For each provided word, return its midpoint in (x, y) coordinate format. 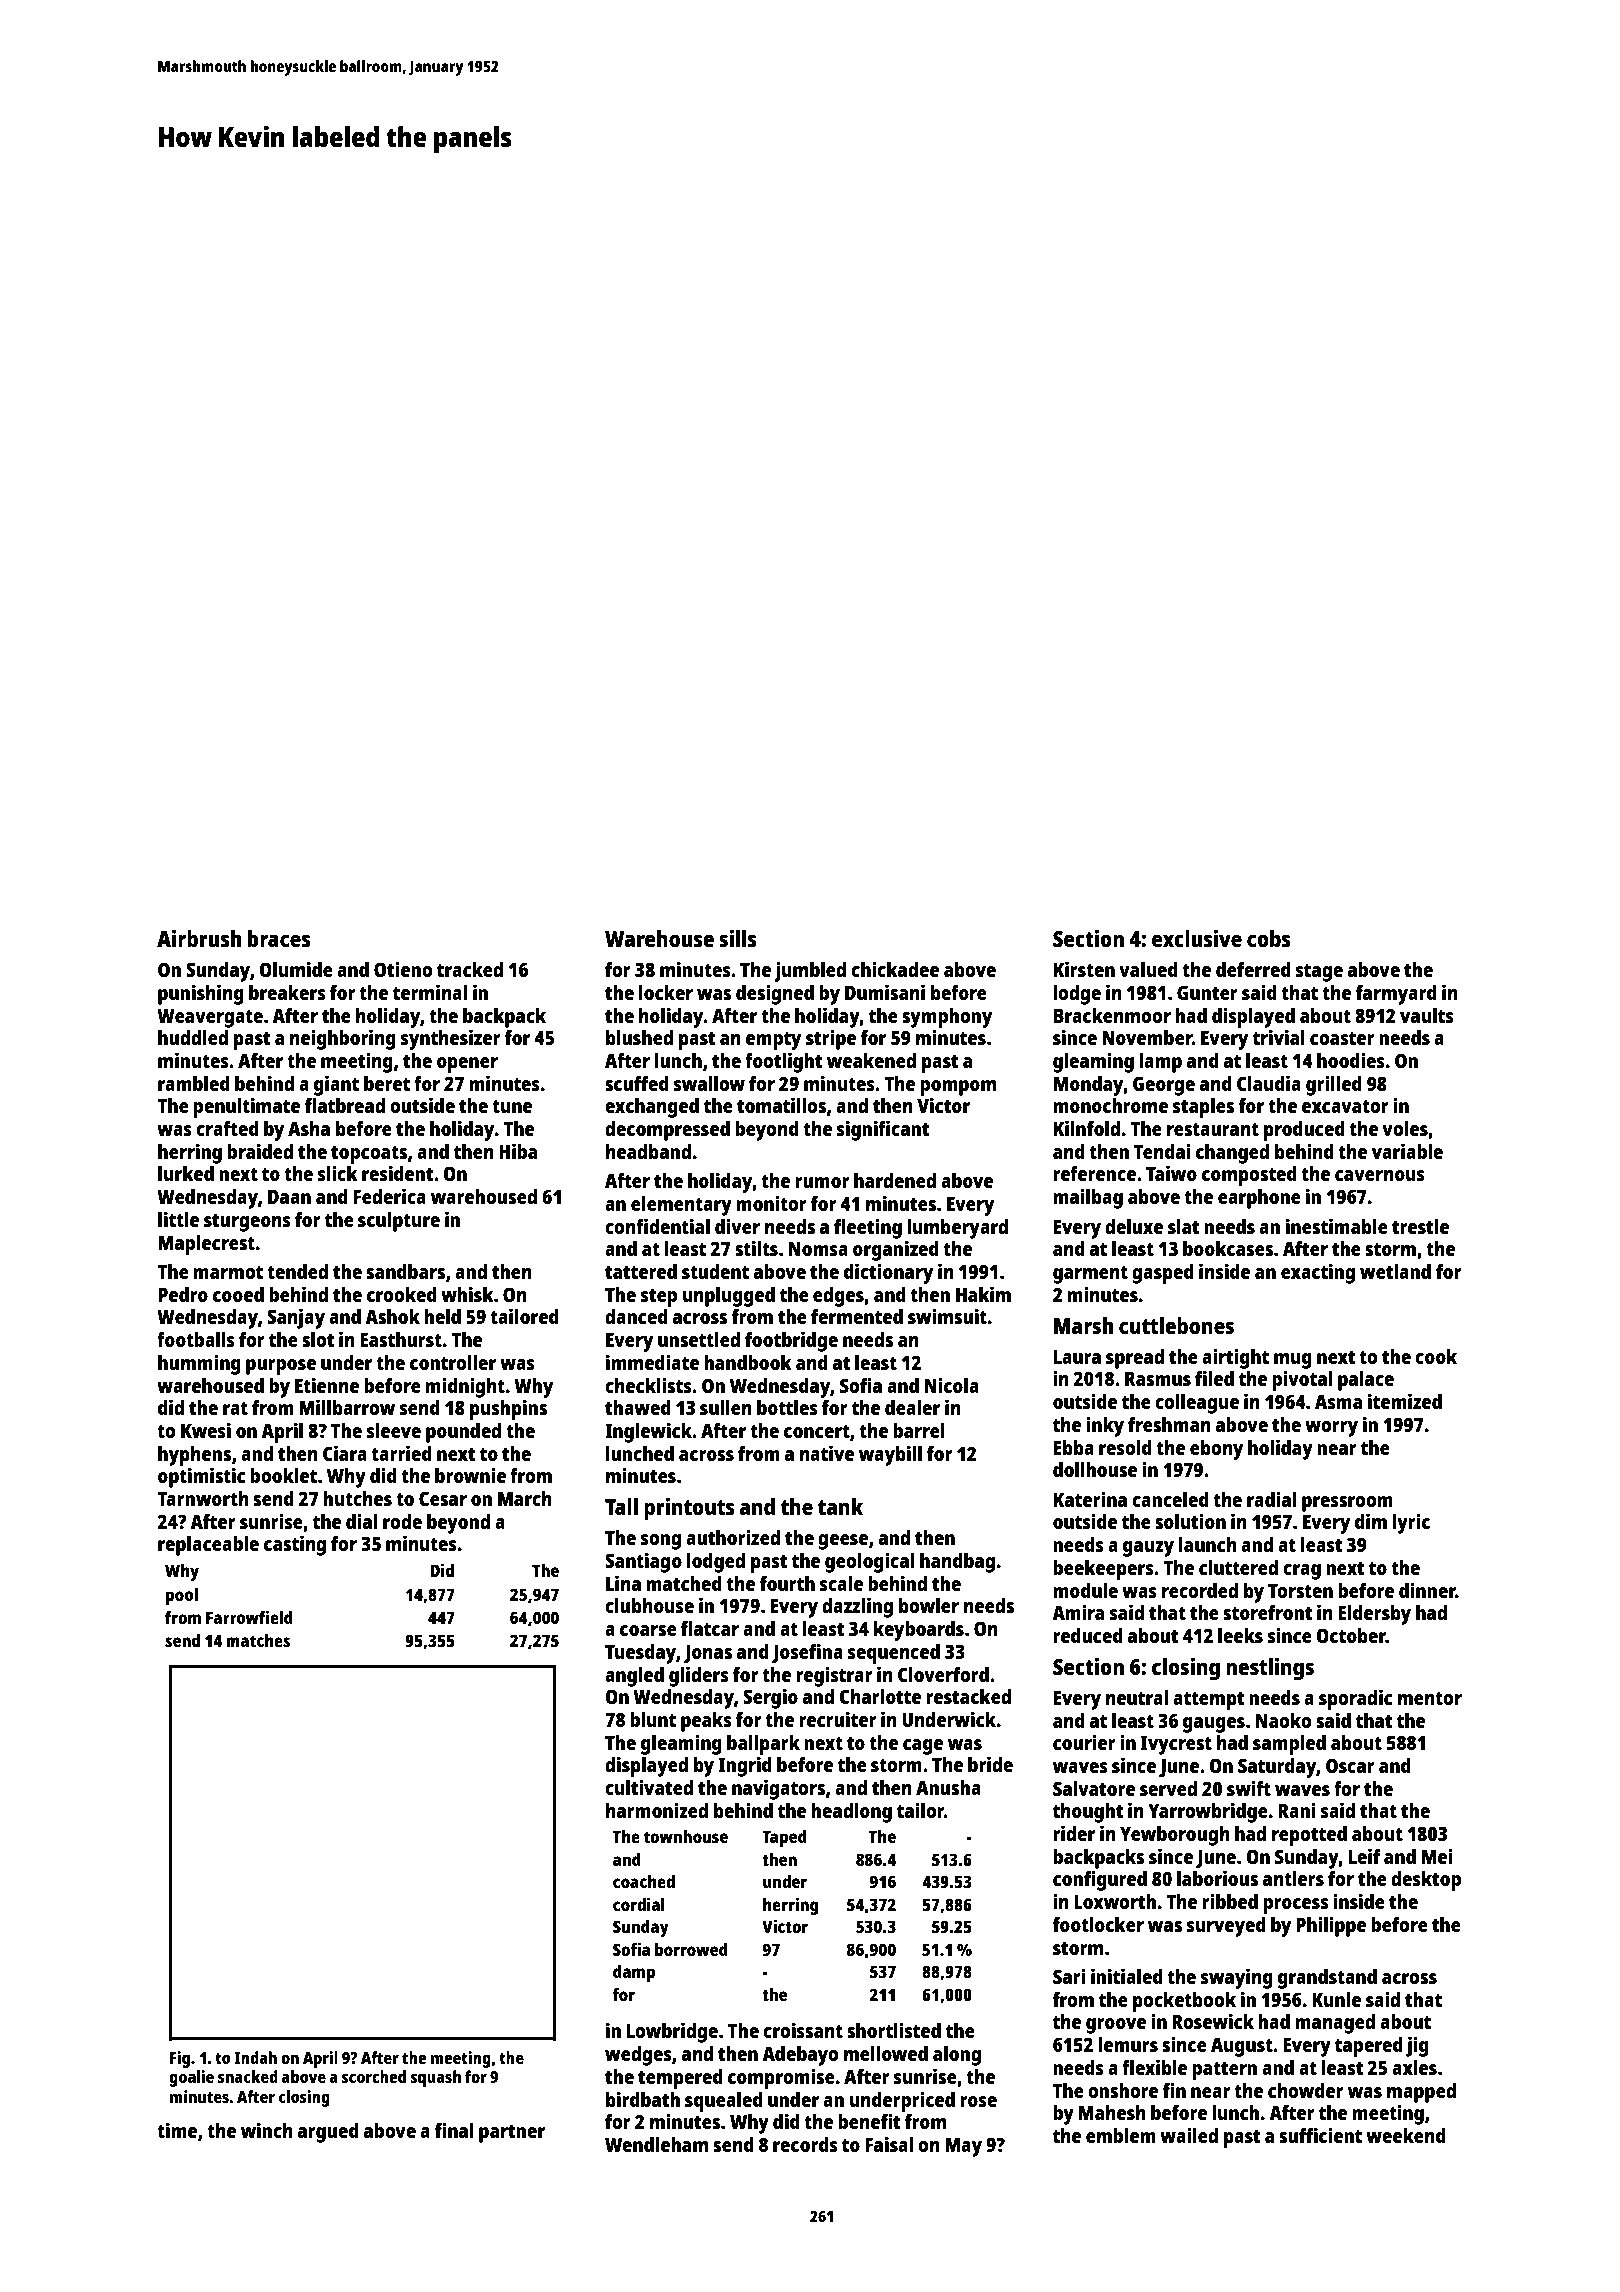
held (442, 1316)
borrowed (691, 1949)
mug (1293, 1361)
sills (738, 938)
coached (644, 1881)
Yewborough (1175, 1836)
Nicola (952, 1385)
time (177, 2130)
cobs (1269, 938)
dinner (1427, 1590)
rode (402, 1521)
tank (840, 1506)
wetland (1395, 1271)
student (715, 1271)
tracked (470, 969)
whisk (467, 1294)
